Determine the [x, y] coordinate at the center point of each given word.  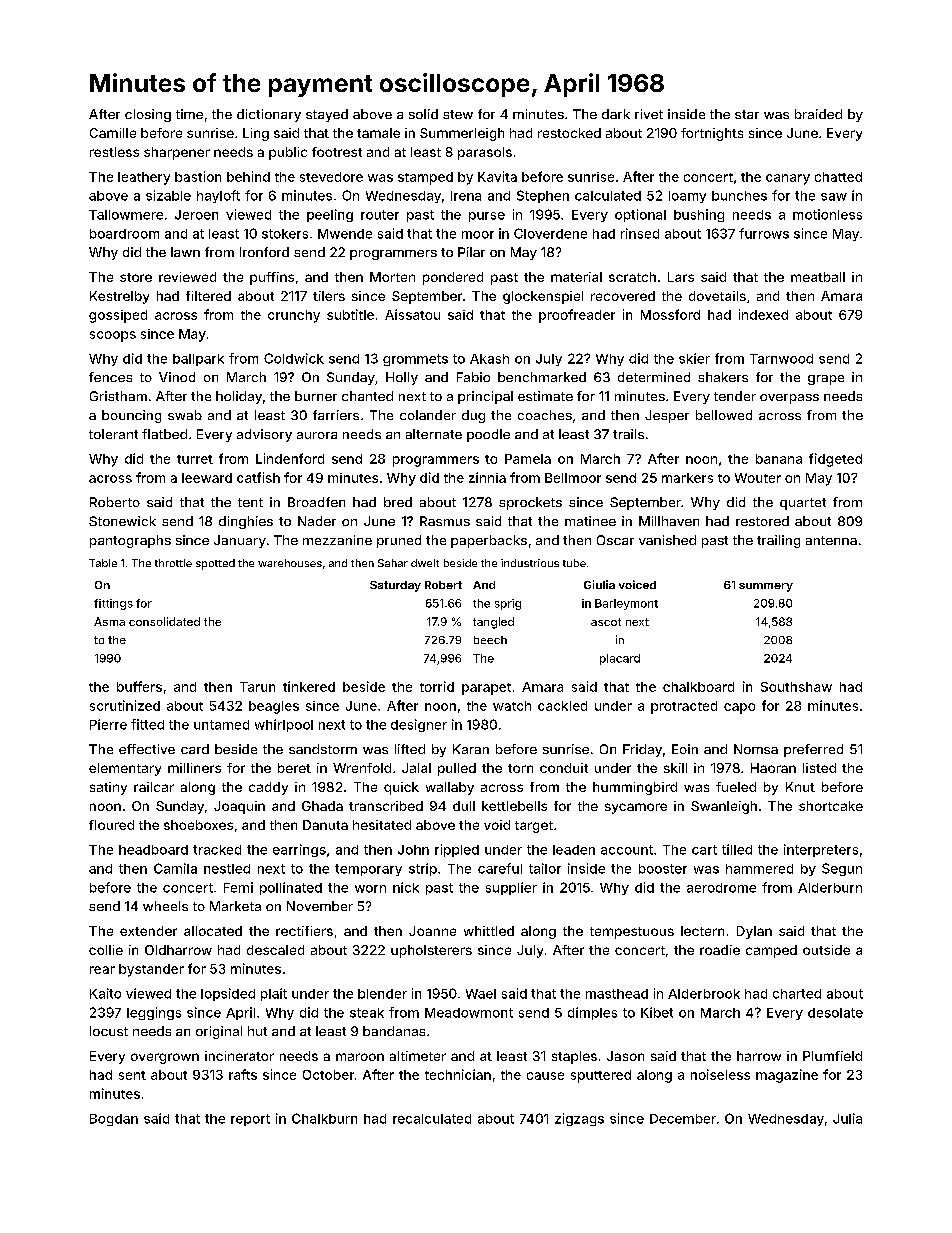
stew [458, 114]
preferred [813, 750]
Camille [113, 133]
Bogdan [114, 1120]
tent [250, 502]
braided [818, 114]
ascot [606, 622]
